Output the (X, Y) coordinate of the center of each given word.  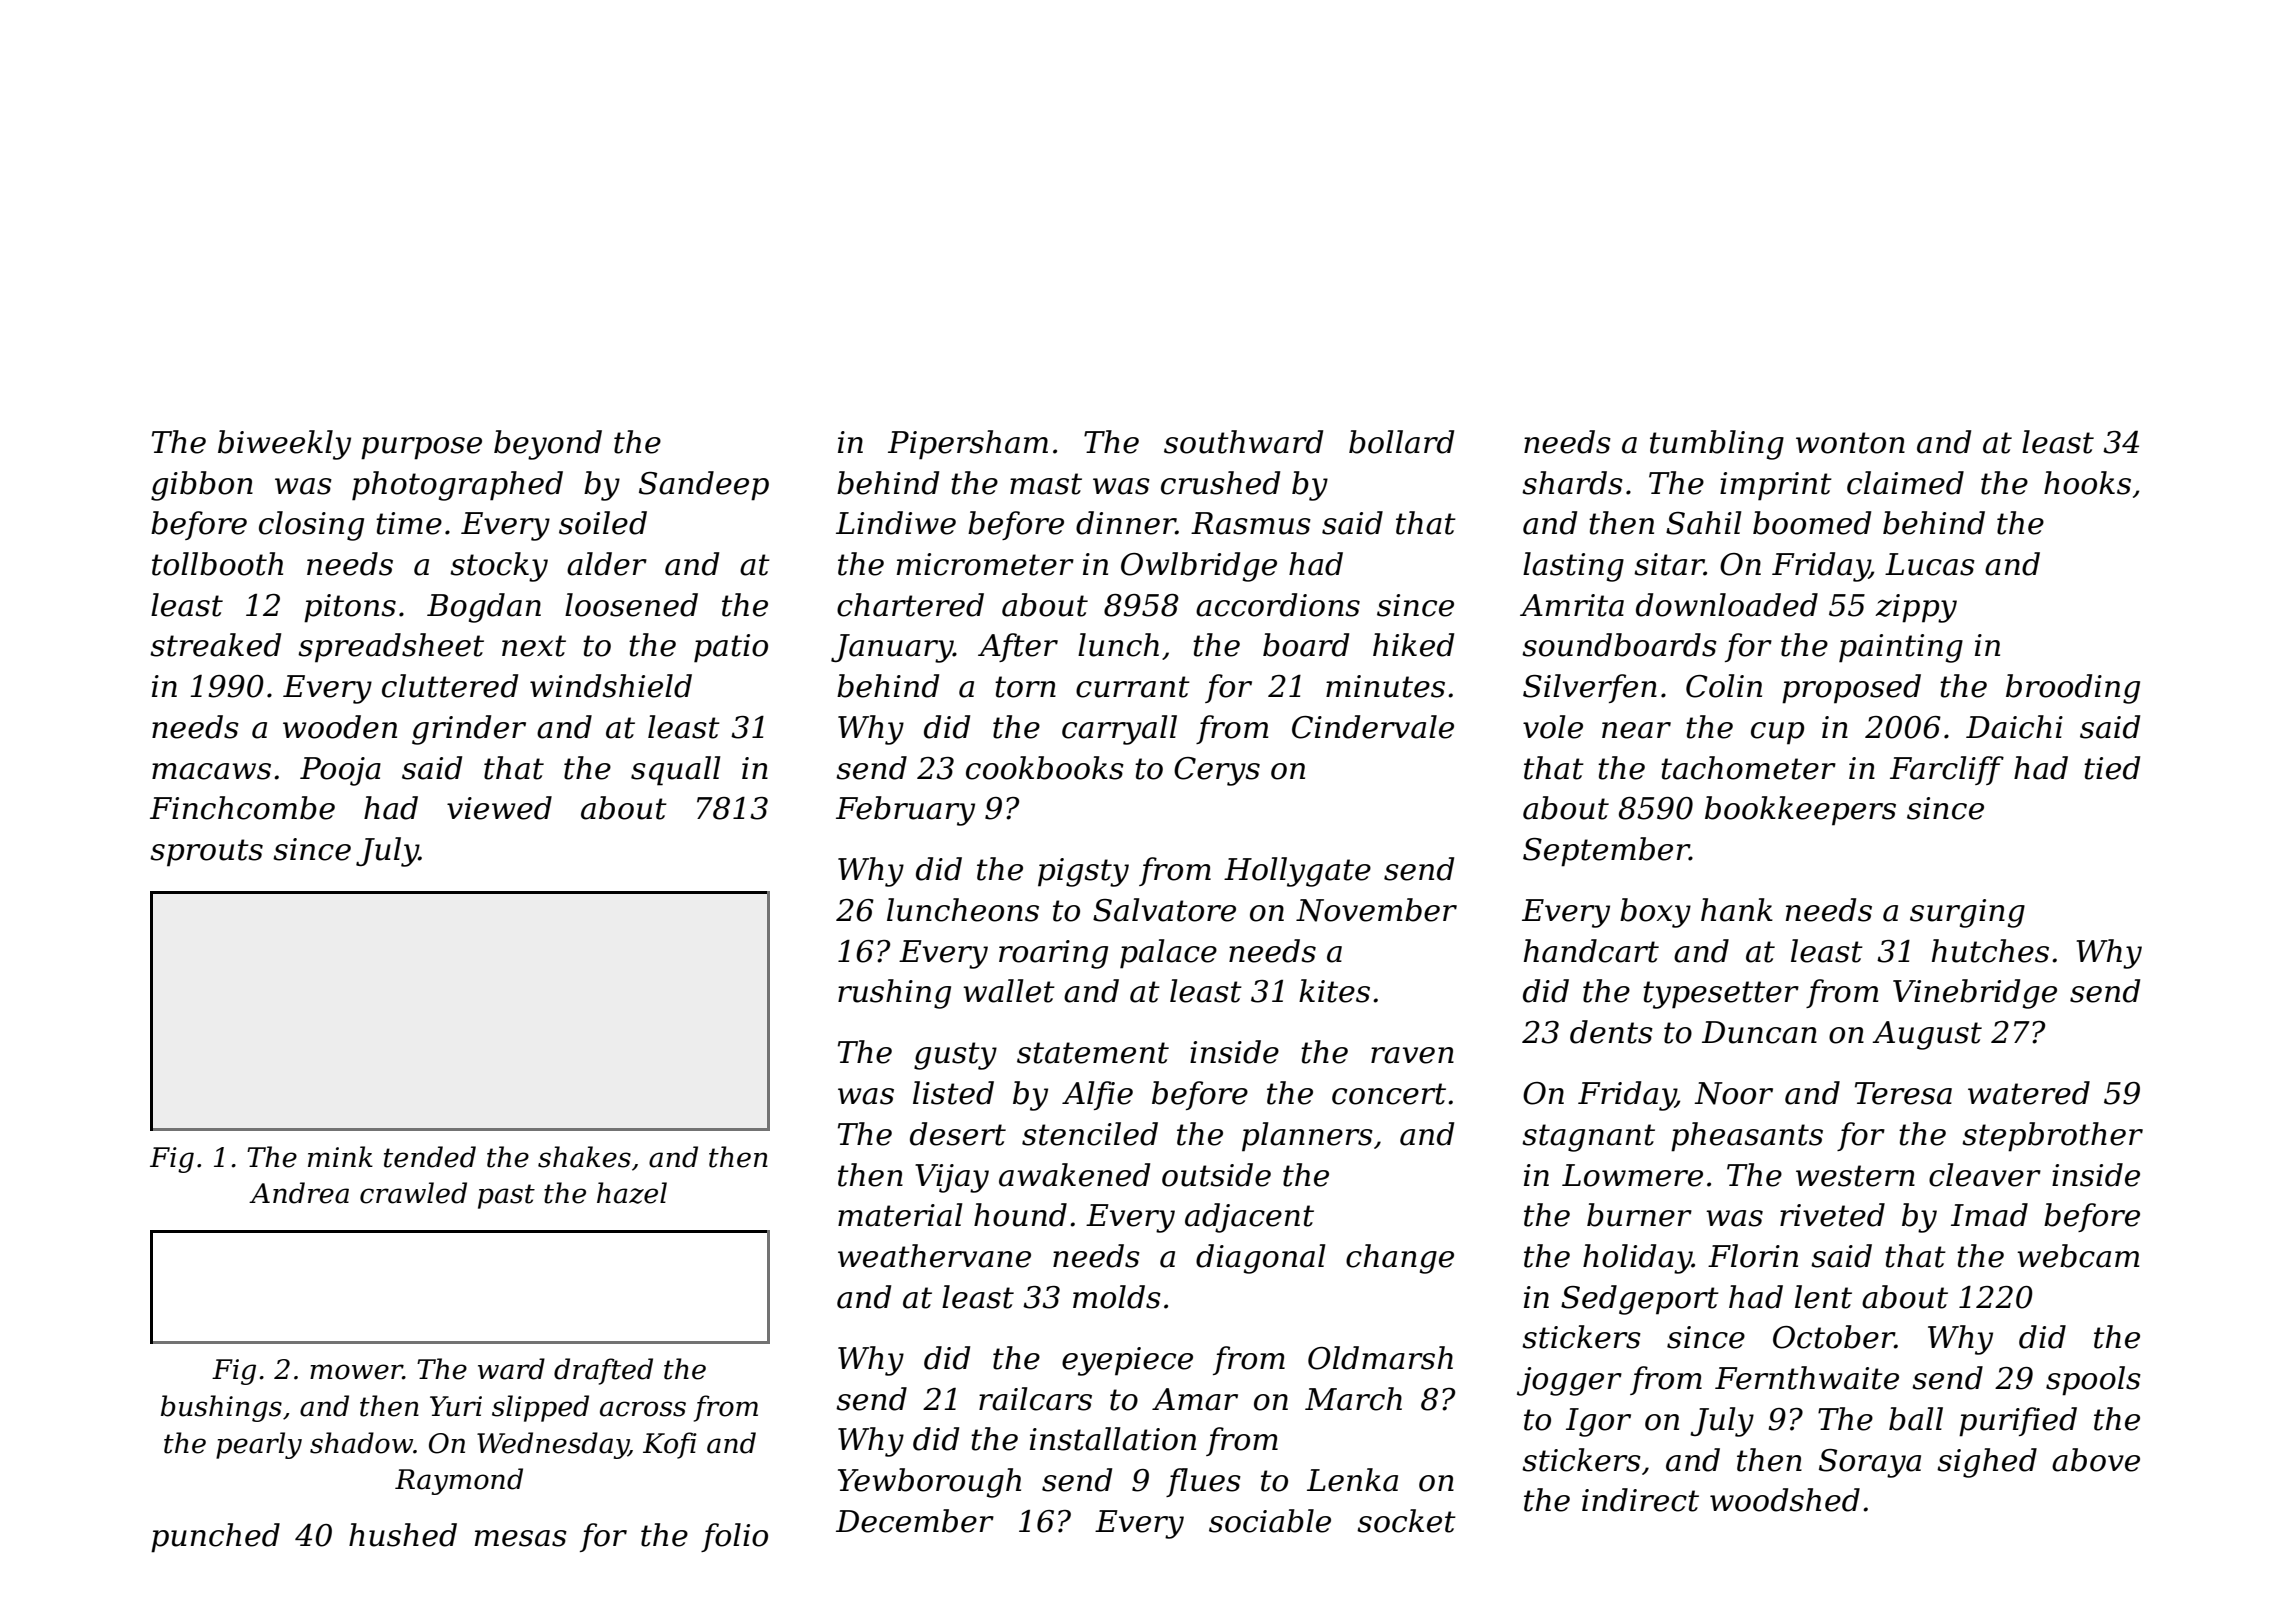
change (1400, 1259)
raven (1412, 1055)
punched (215, 1538)
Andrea (299, 1193)
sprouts (206, 853)
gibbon (202, 486)
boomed (1812, 523)
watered (2029, 1093)
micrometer (985, 564)
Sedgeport (1640, 1300)
